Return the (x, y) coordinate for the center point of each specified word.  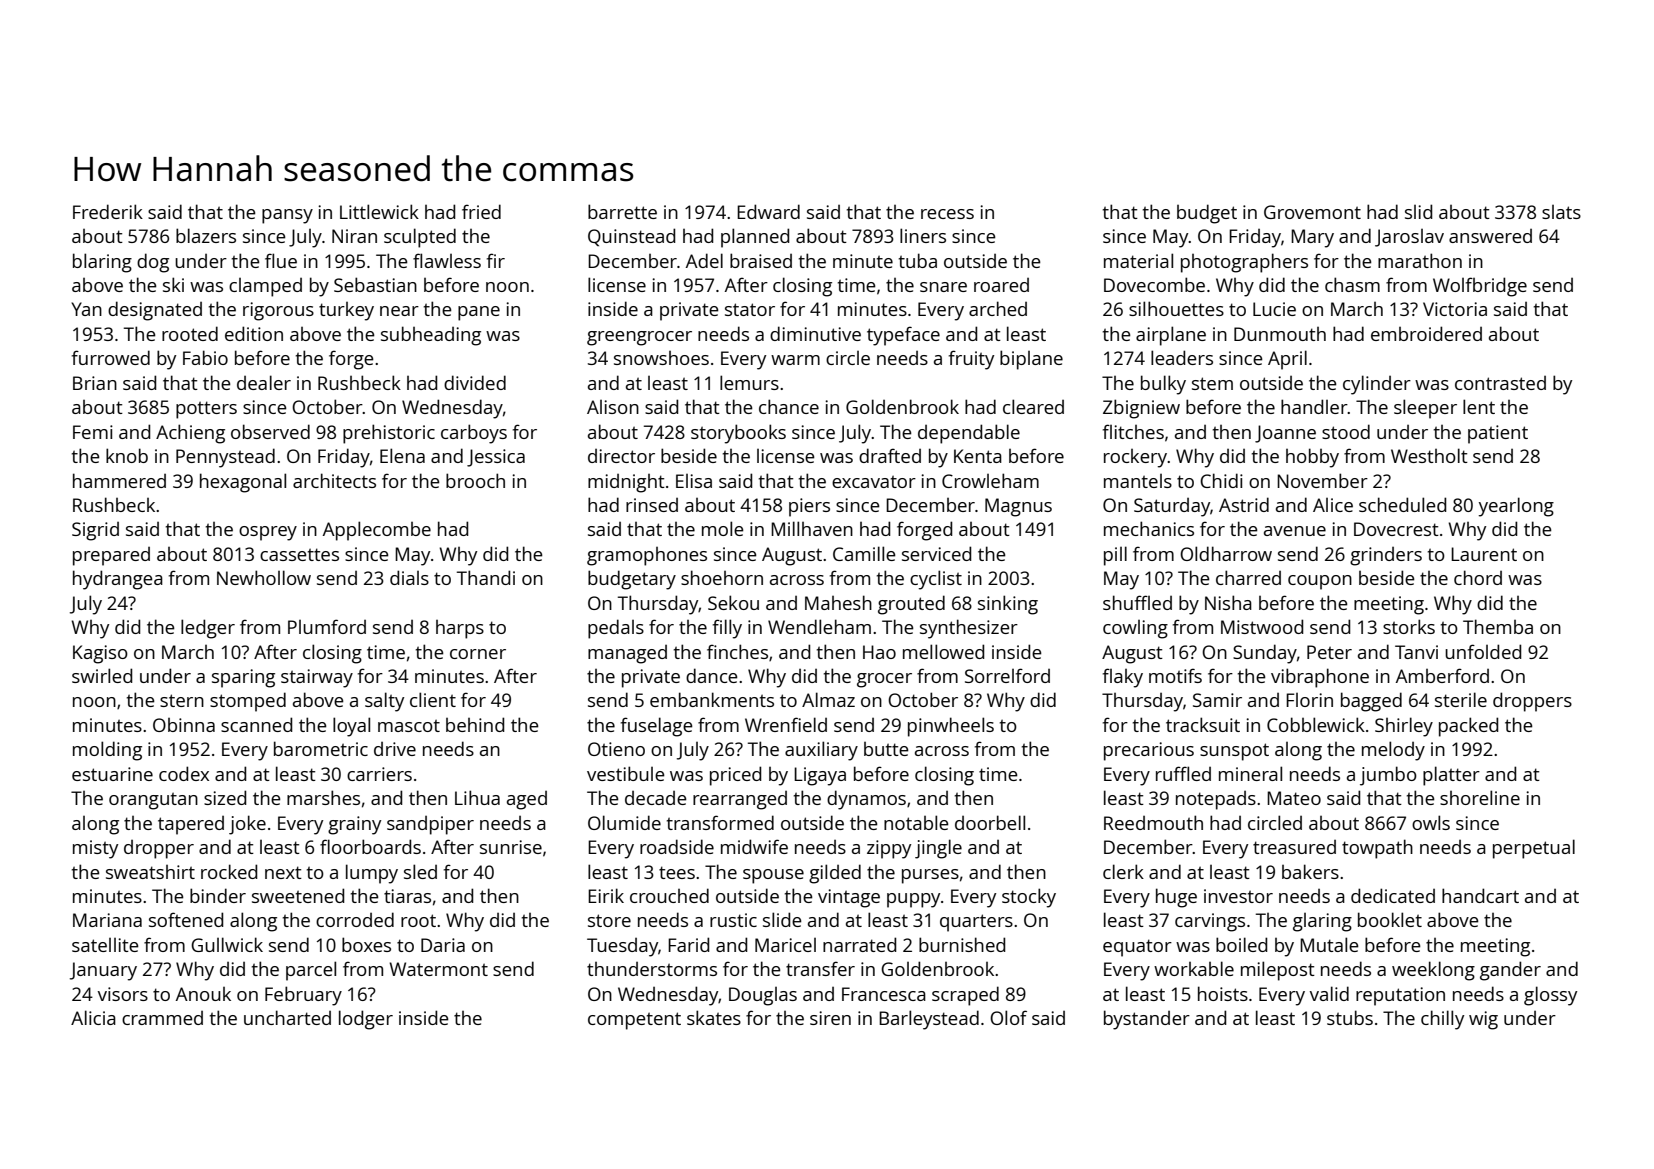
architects (334, 480)
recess (947, 214)
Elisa (694, 481)
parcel (311, 971)
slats (1561, 212)
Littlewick (379, 211)
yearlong (1516, 507)
